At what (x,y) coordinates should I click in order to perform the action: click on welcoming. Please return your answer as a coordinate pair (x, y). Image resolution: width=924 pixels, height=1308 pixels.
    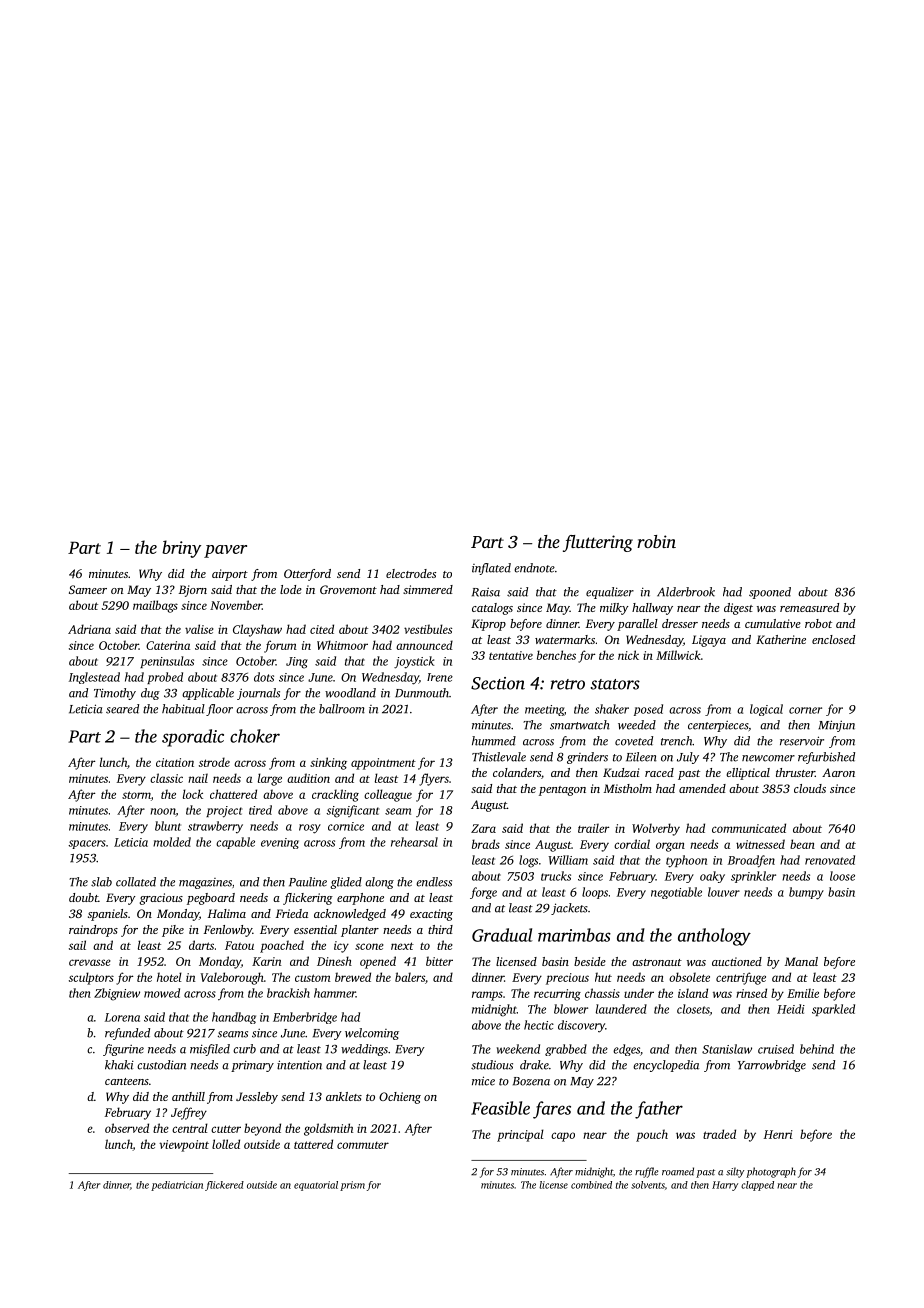
    Looking at the image, I should click on (372, 1034).
